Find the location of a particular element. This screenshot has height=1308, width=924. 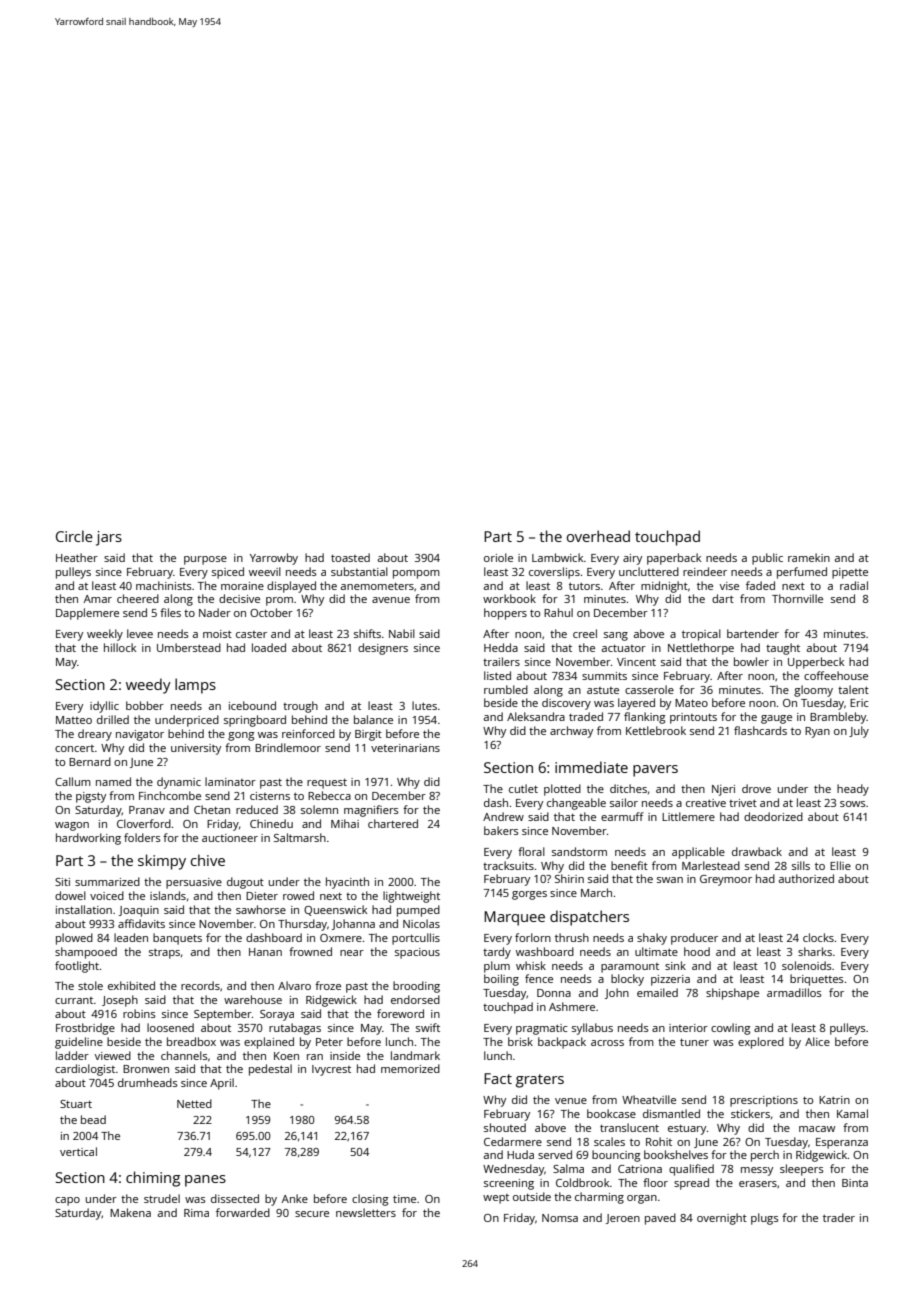

drumheads is located at coordinates (148, 1082).
